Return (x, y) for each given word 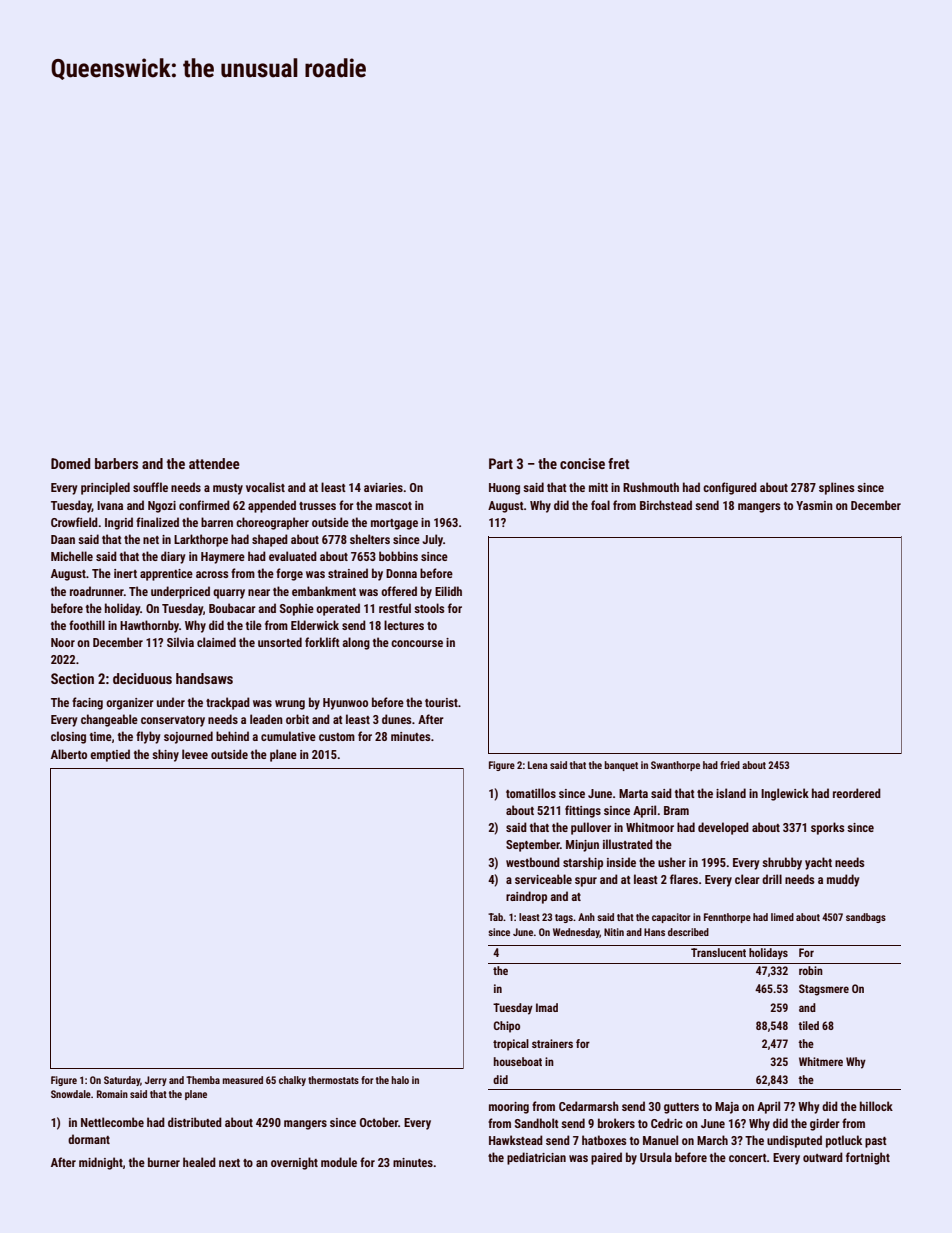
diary (173, 557)
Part (501, 463)
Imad (547, 1007)
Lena (538, 765)
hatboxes (604, 1140)
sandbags (866, 918)
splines (837, 488)
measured (243, 1080)
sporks (828, 828)
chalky (292, 1081)
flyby (148, 737)
